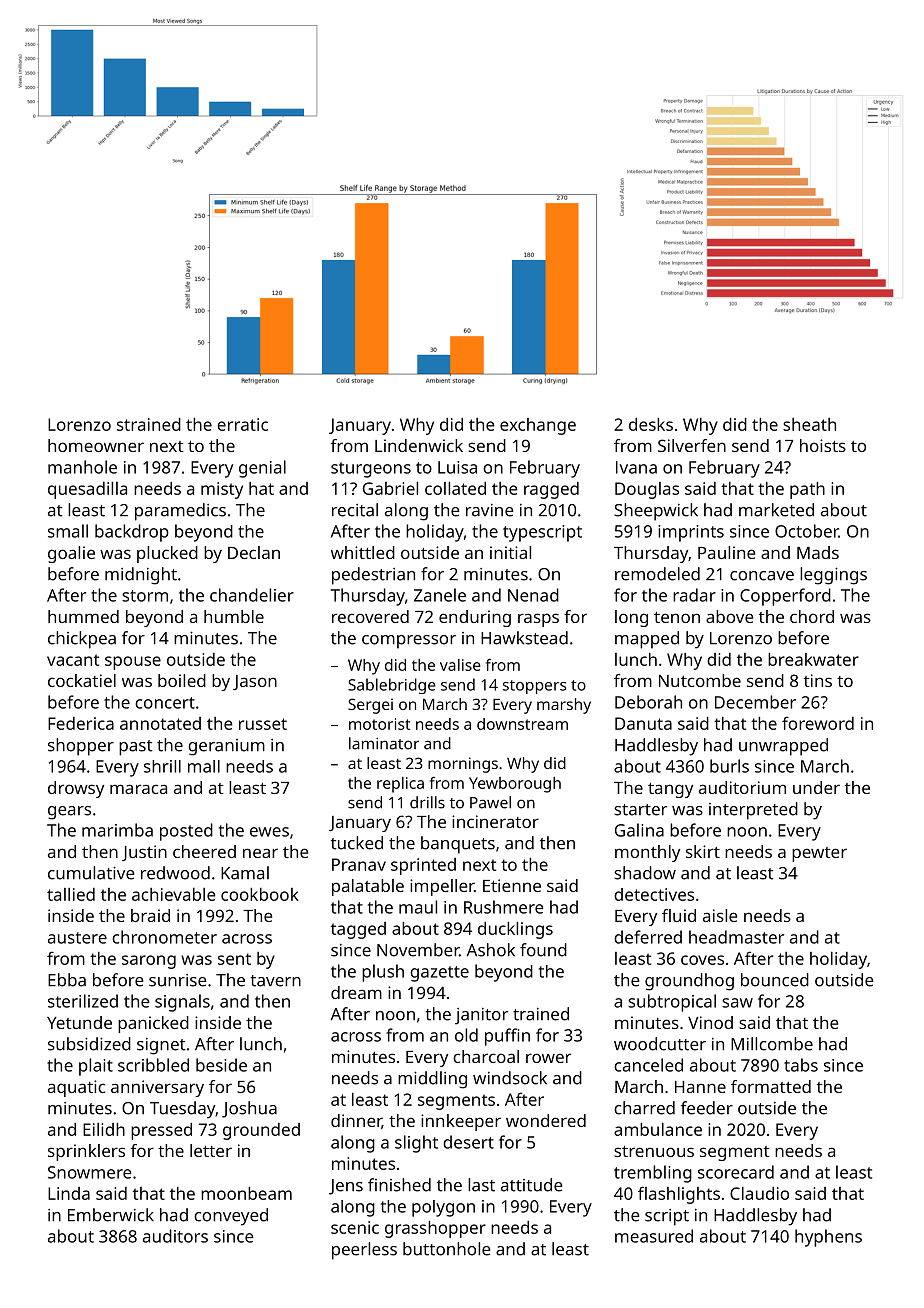 The image size is (924, 1308). I want to click on Lindenwick, so click(419, 445).
